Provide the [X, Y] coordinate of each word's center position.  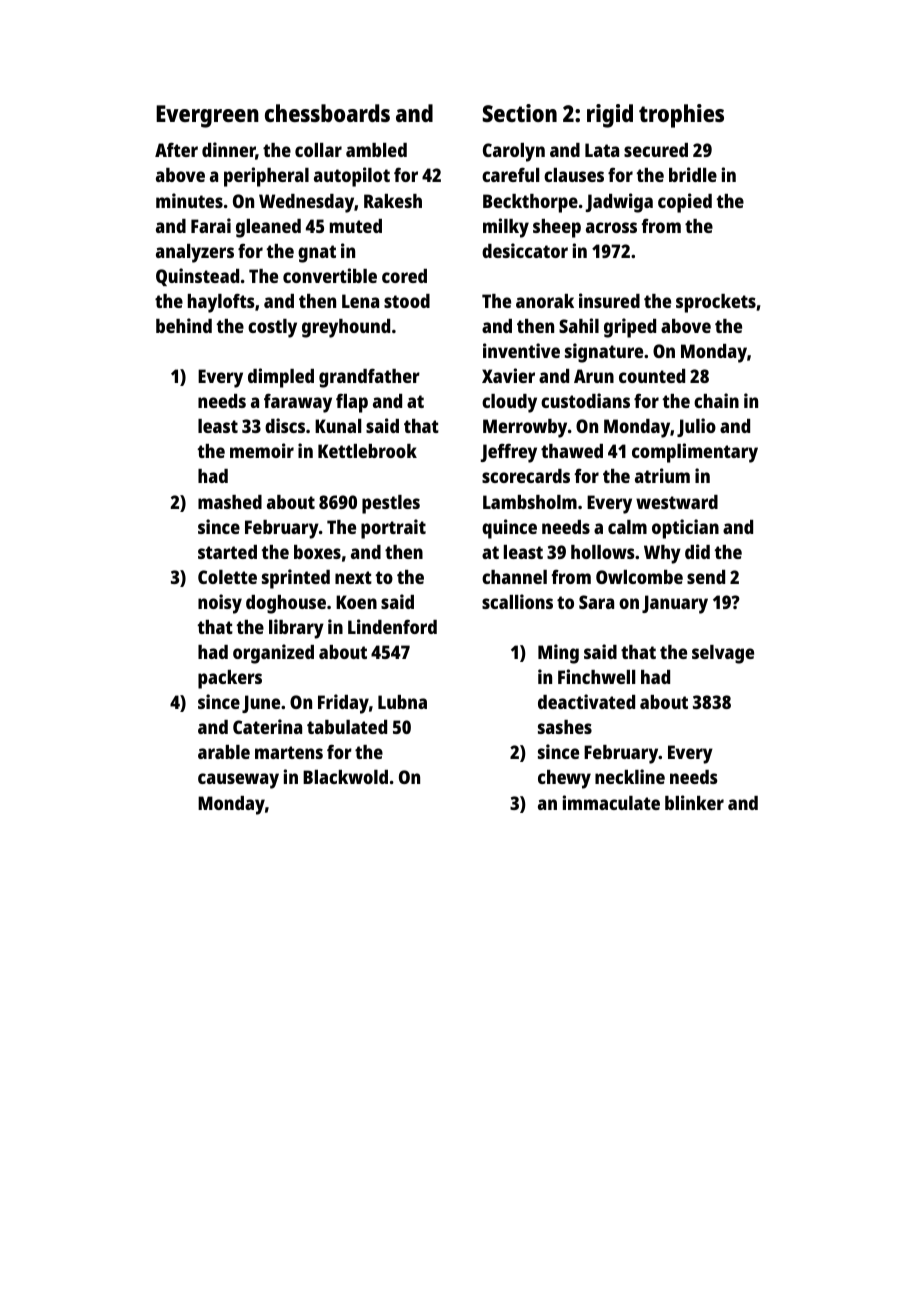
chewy [564, 779]
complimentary [695, 453]
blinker [694, 802]
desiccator [525, 250]
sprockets [716, 303]
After [176, 149]
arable [224, 752]
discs [285, 425]
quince [509, 529]
